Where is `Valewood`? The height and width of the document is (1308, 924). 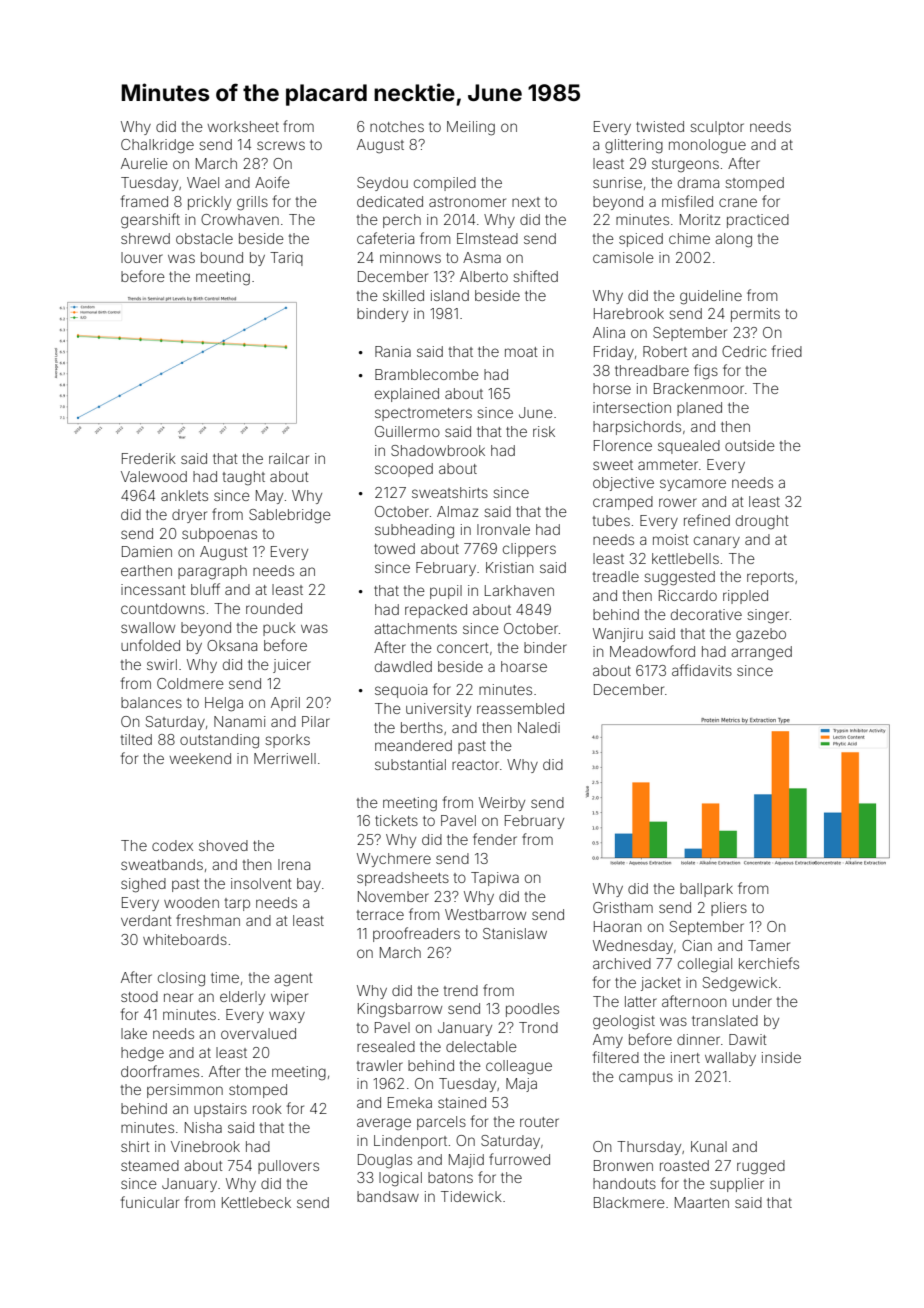 Valewood is located at coordinates (154, 476).
